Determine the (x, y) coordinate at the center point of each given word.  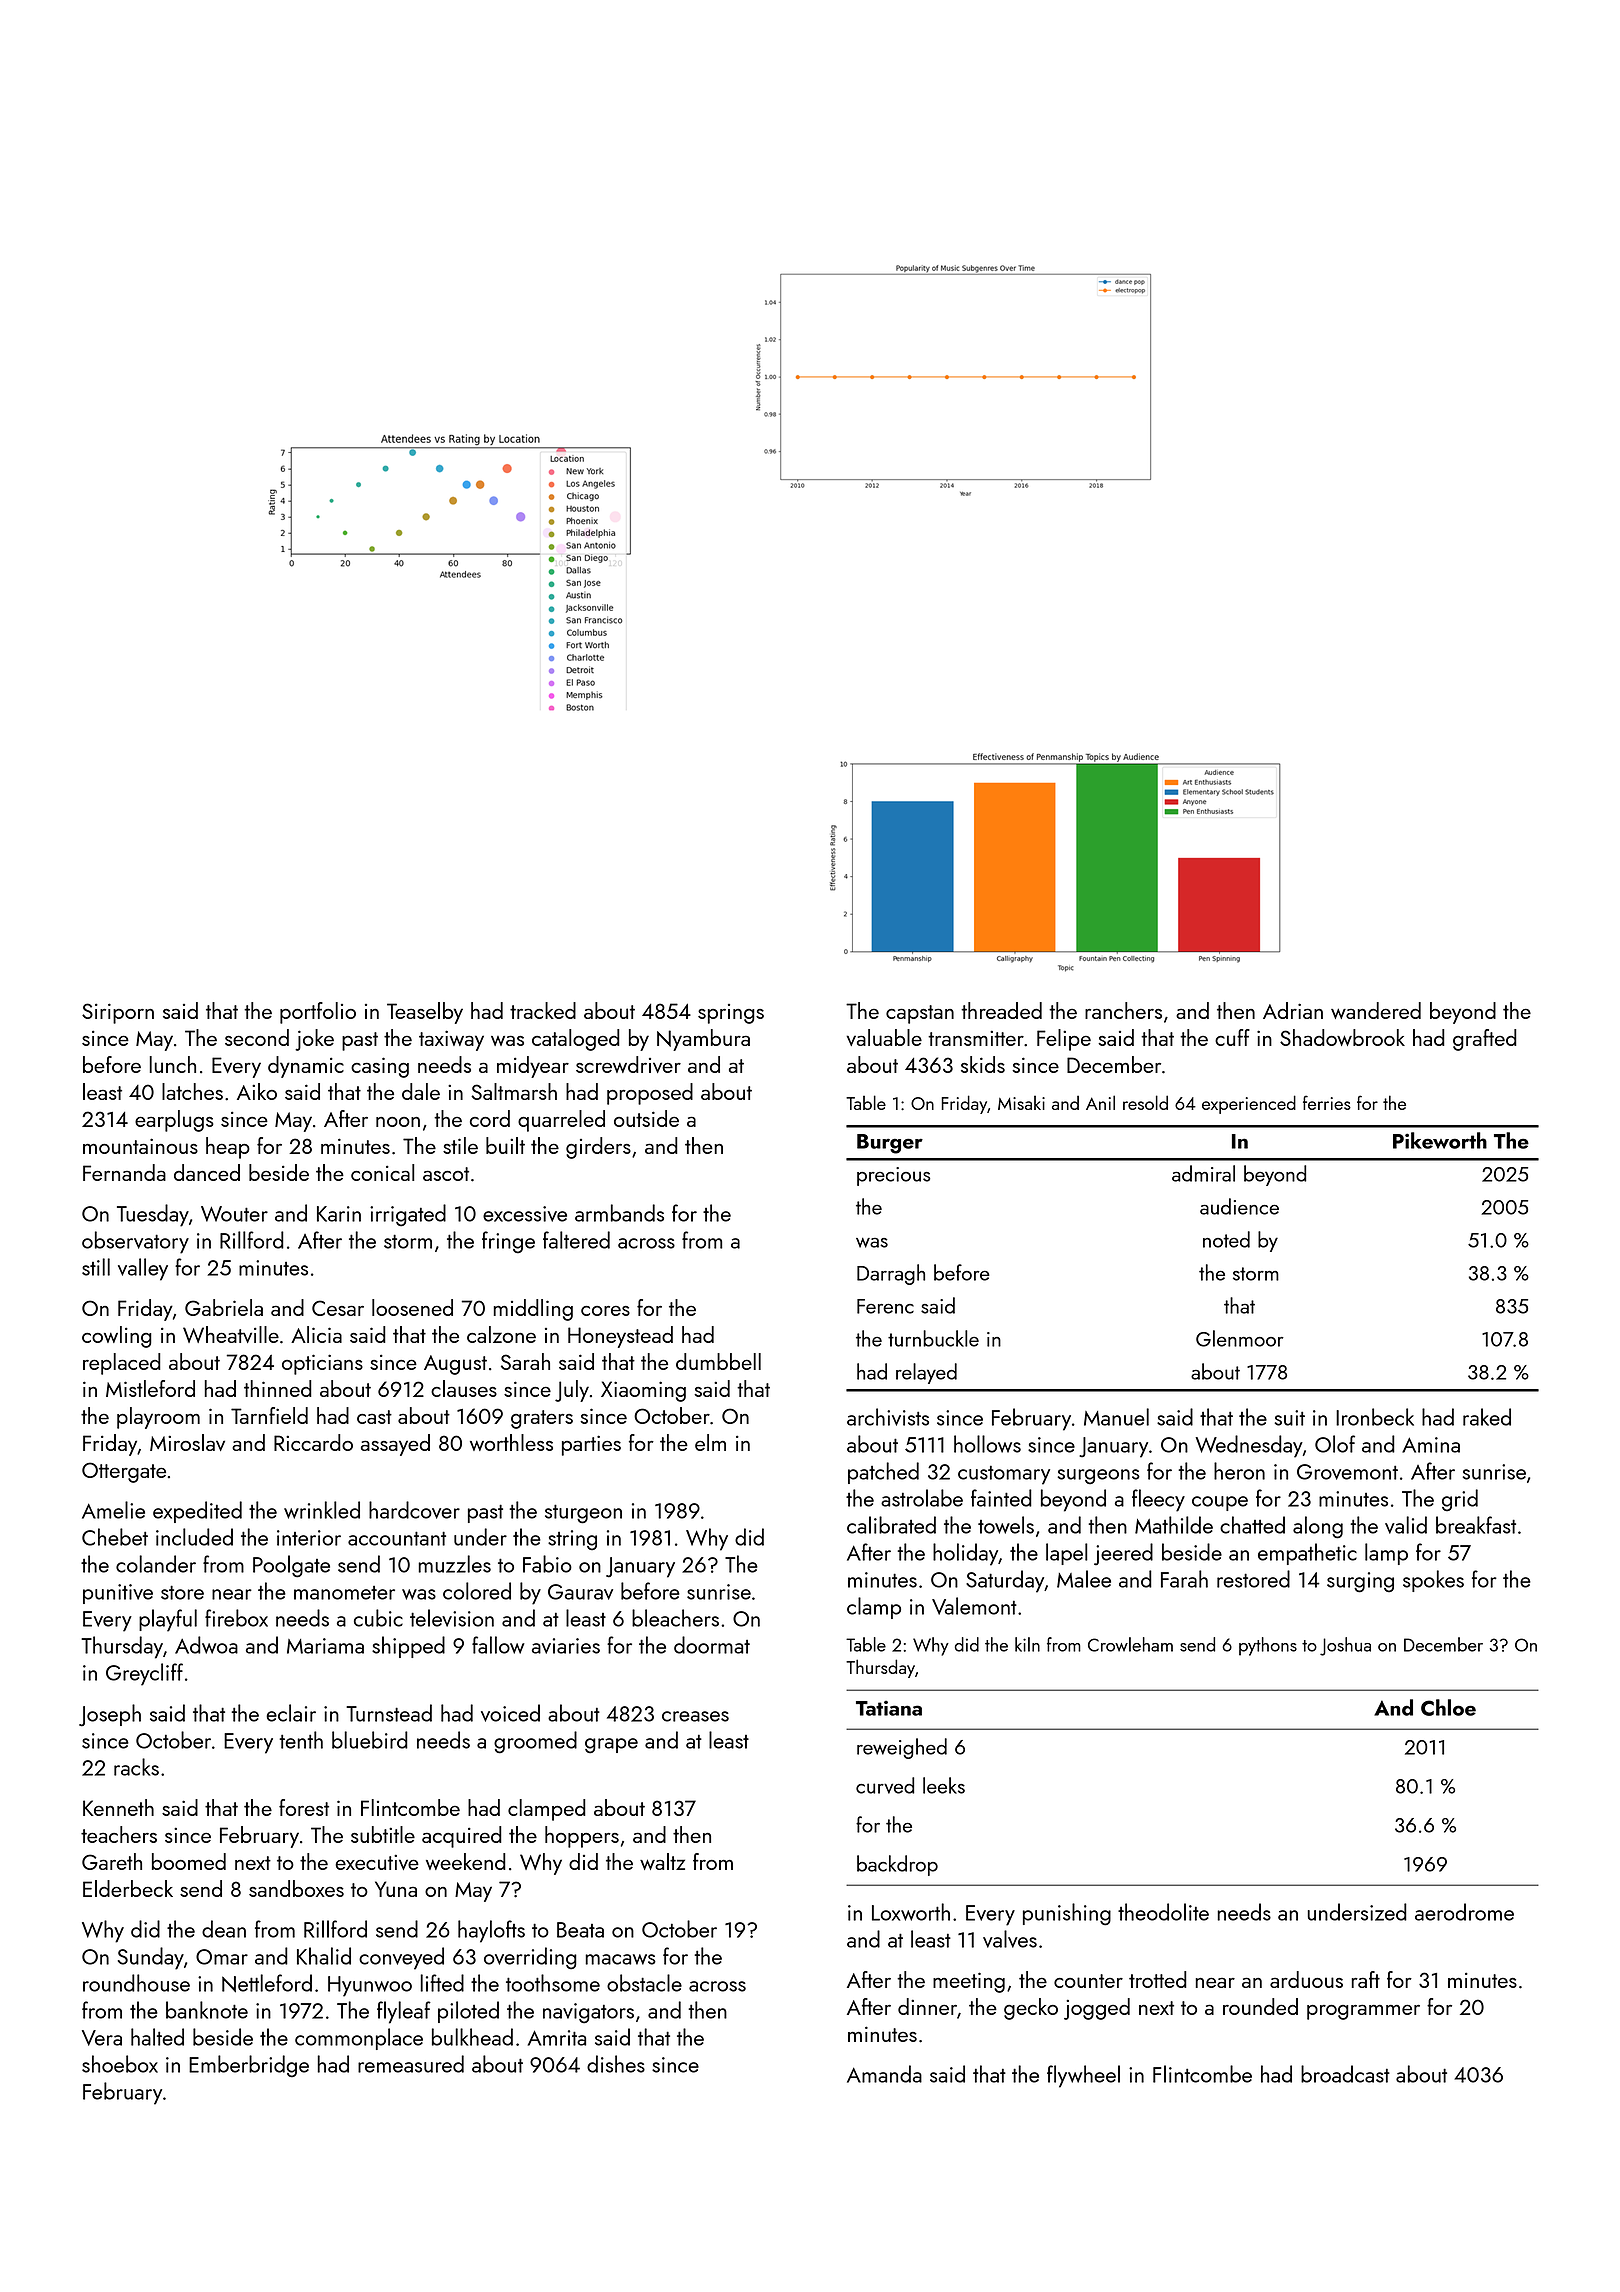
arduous (1306, 1979)
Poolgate (291, 1566)
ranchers (1123, 1010)
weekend (466, 1861)
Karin (339, 1214)
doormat (712, 1645)
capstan (920, 1014)
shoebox (120, 2064)
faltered (576, 1240)
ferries (1327, 1102)
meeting (969, 1982)
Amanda (884, 2074)
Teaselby (425, 1013)
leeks (944, 1785)
